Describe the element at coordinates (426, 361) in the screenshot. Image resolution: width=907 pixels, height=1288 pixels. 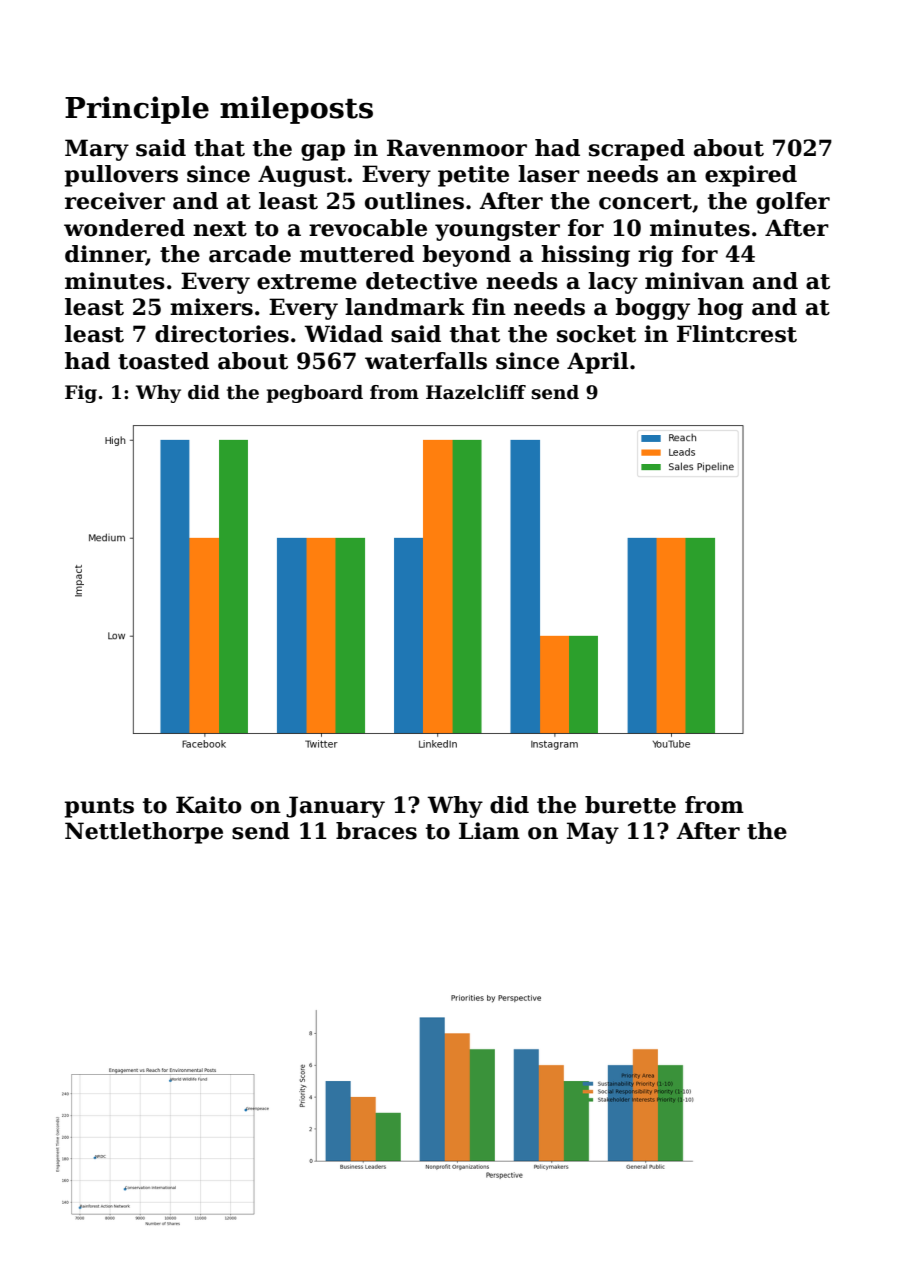
I see `waterfalls` at that location.
